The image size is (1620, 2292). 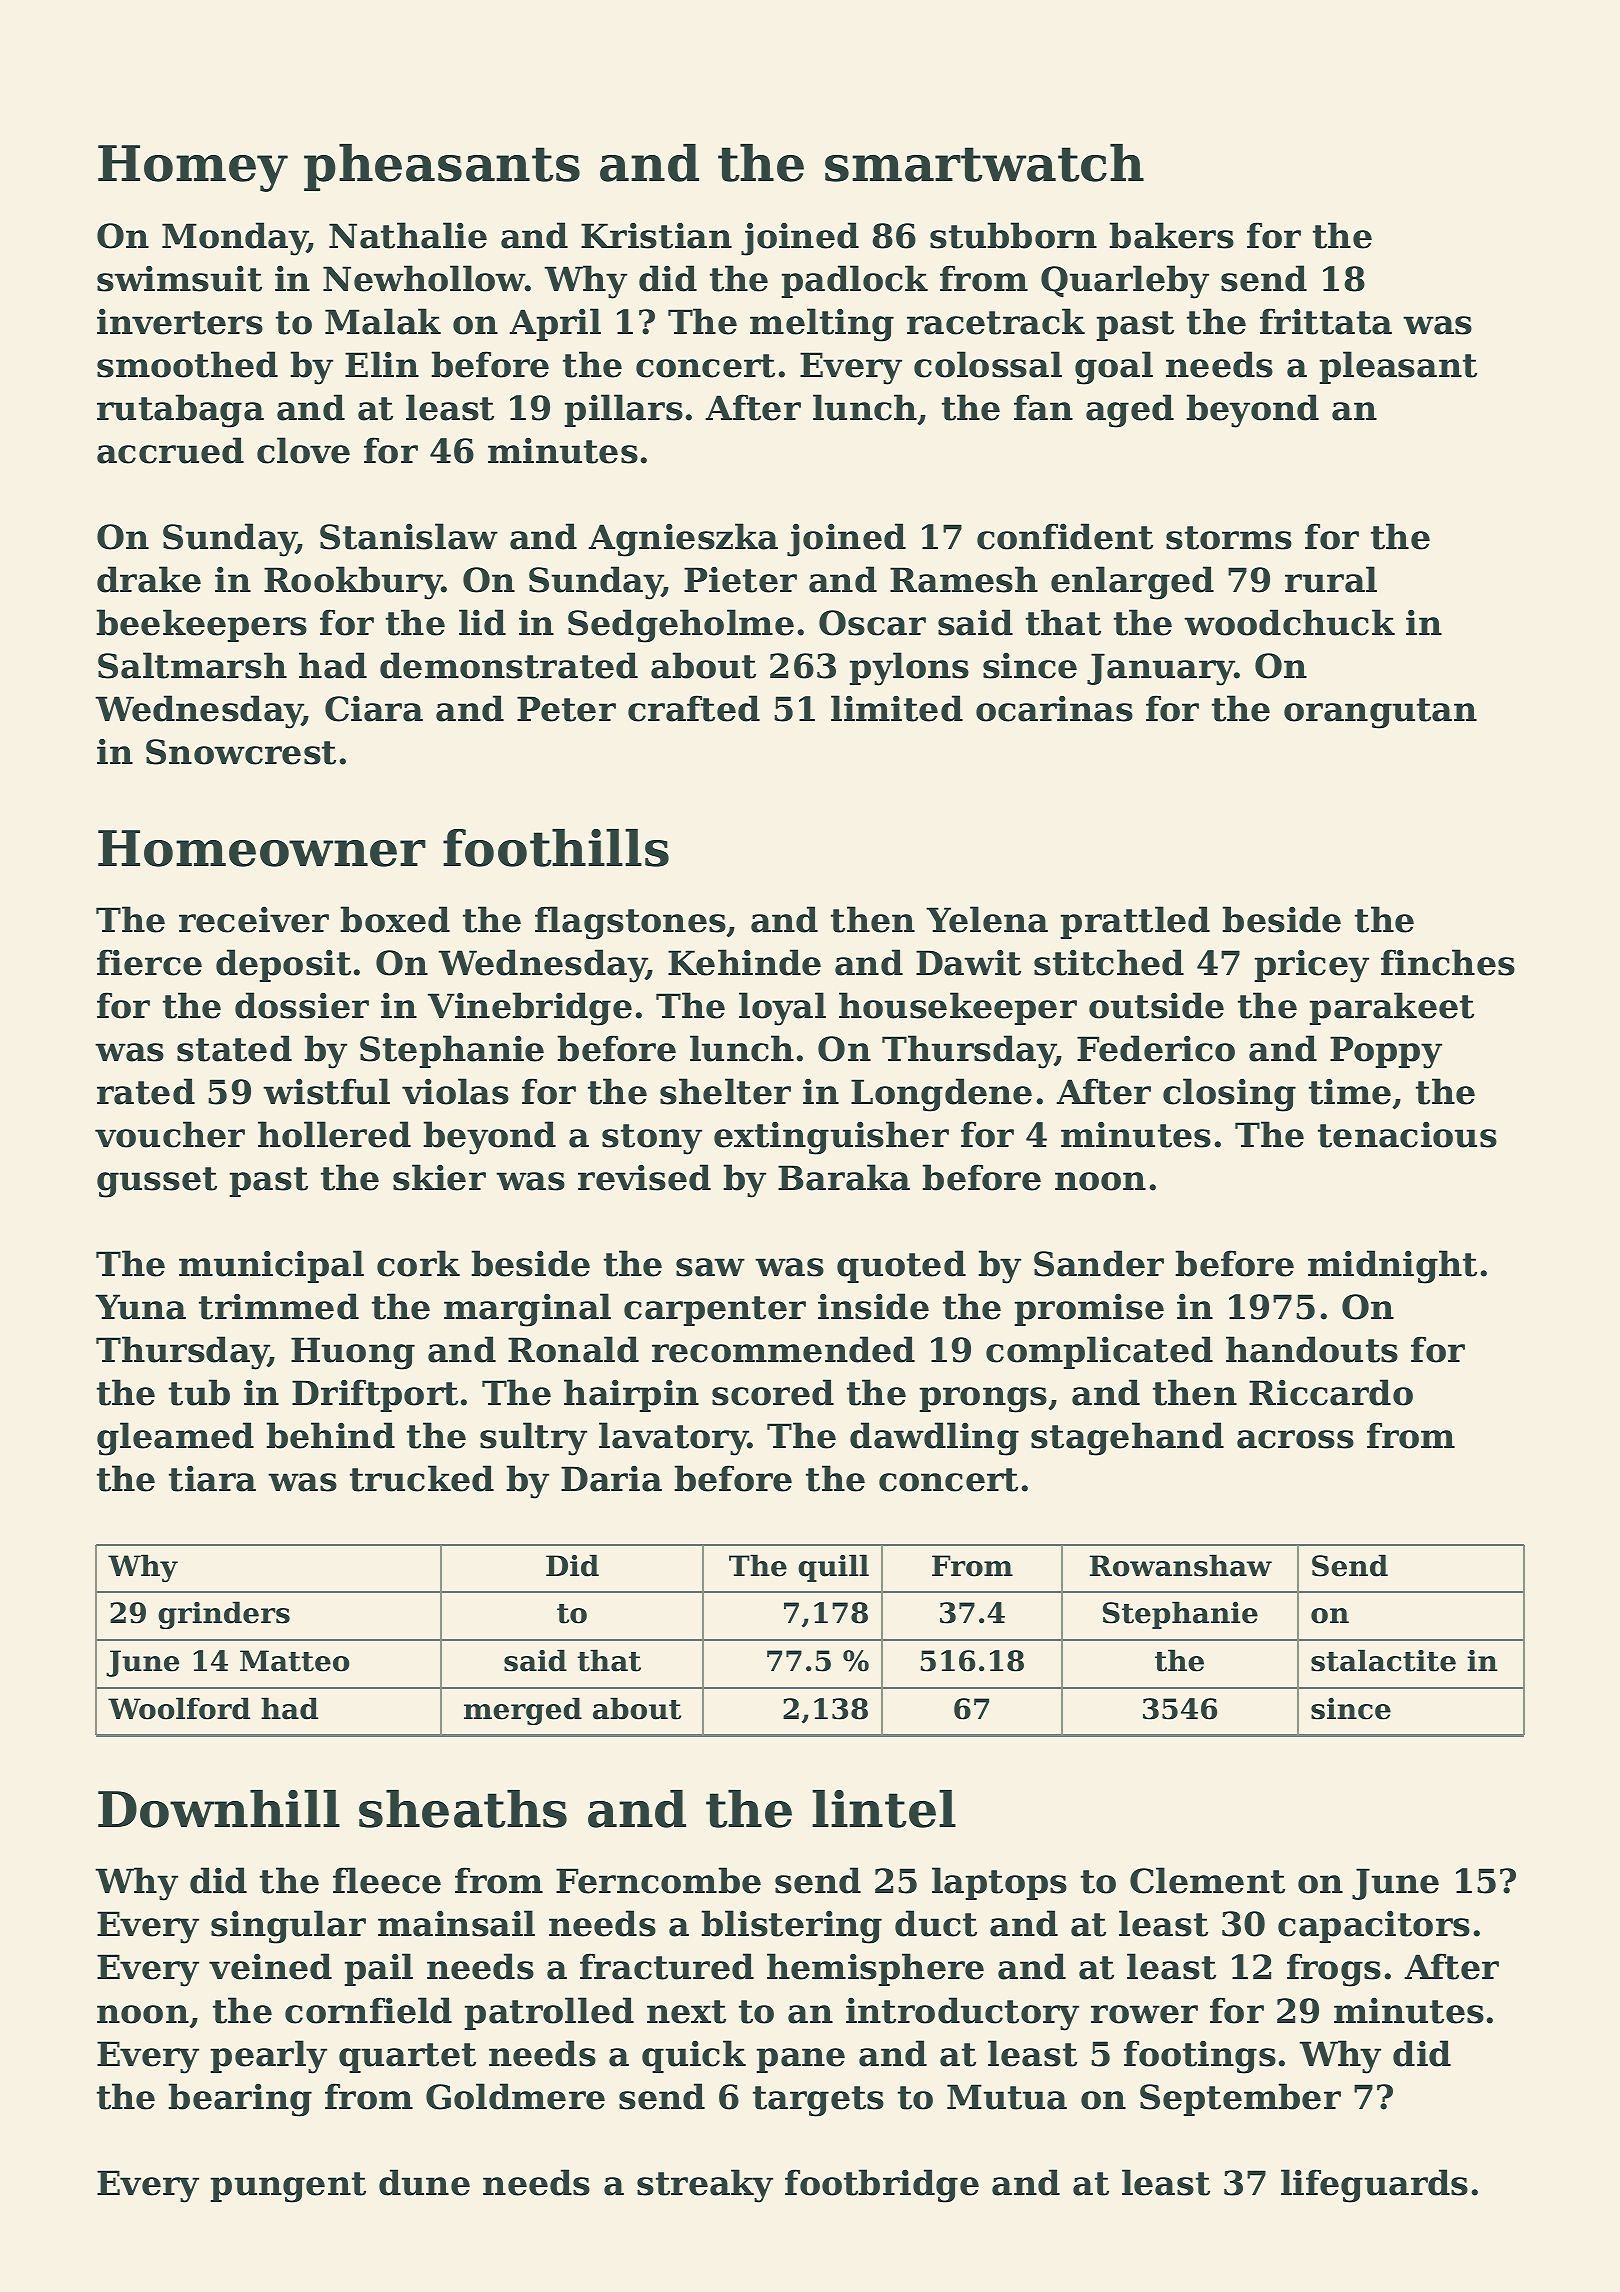 I want to click on Rookbury, so click(x=353, y=583).
